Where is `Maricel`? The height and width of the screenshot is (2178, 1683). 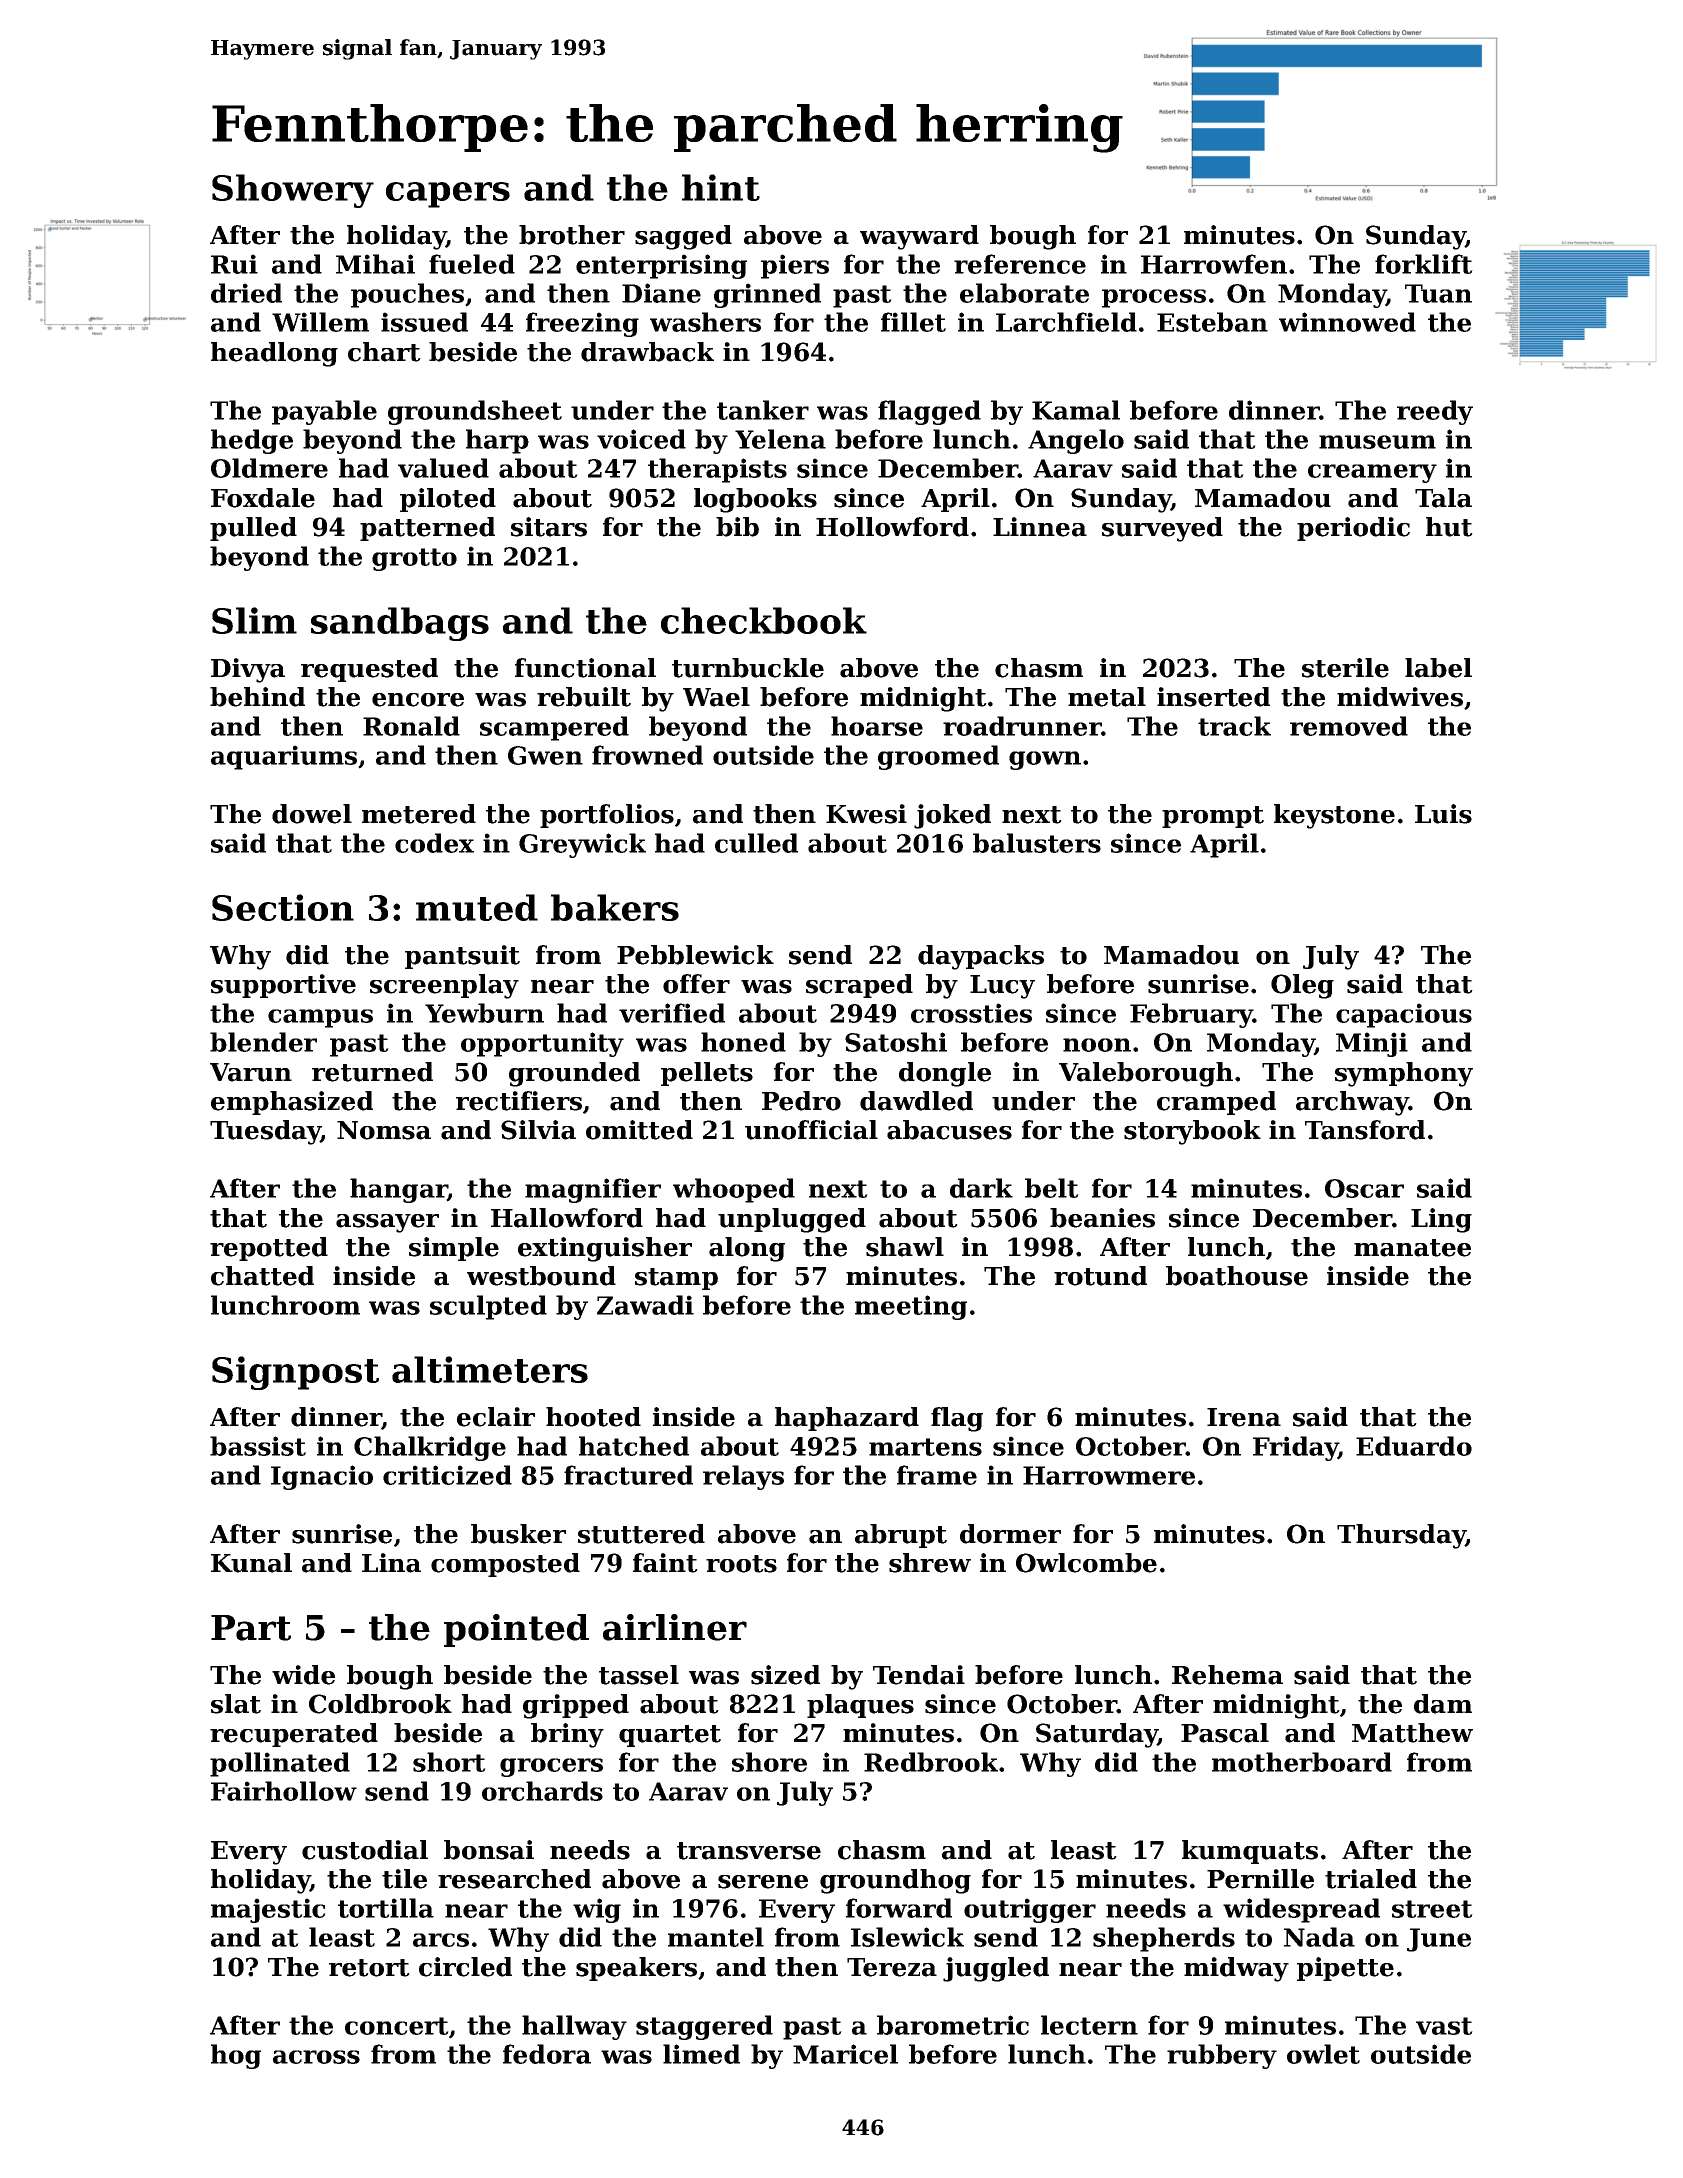 Maricel is located at coordinates (845, 2054).
